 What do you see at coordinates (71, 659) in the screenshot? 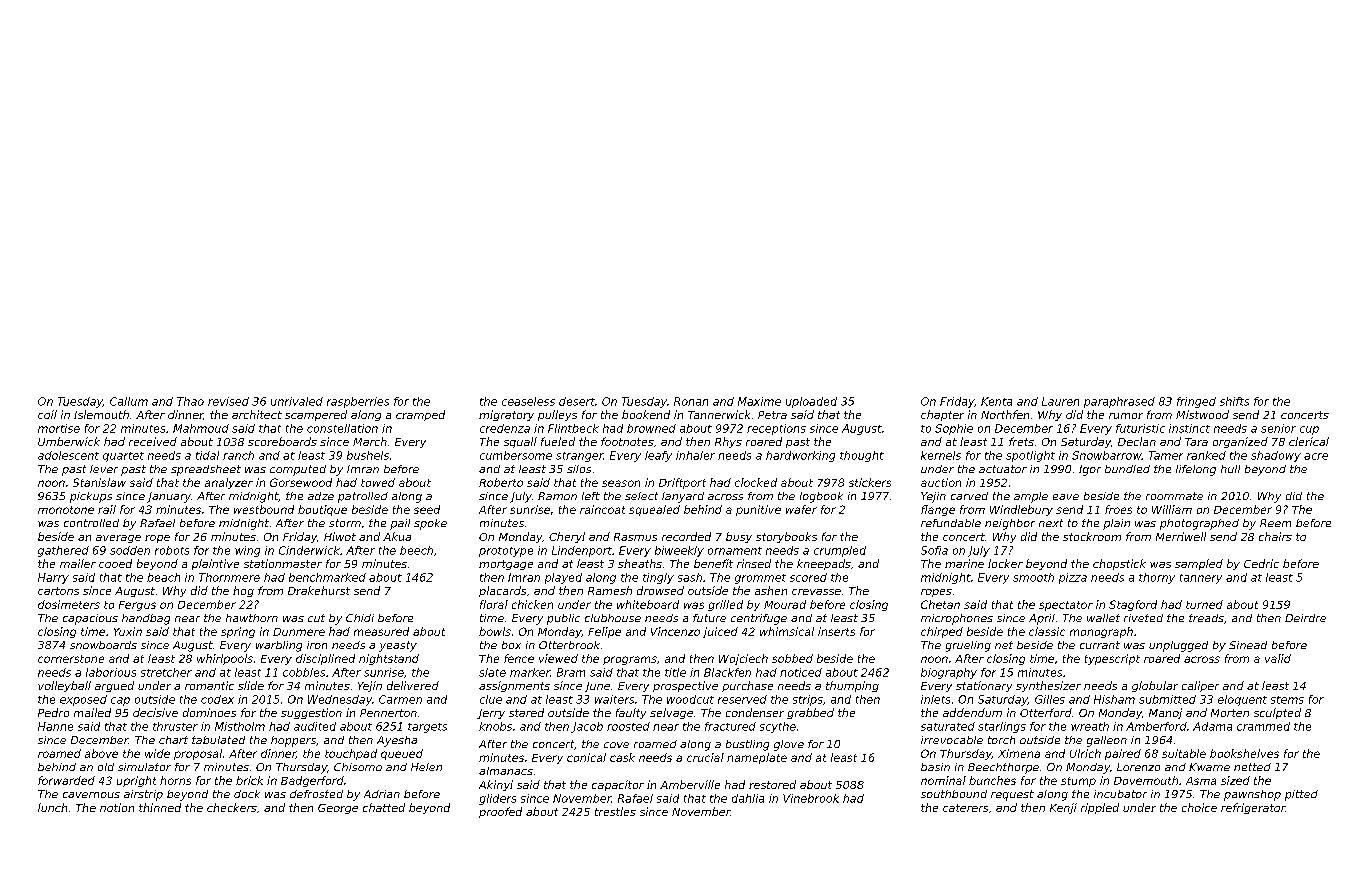
I see `cornerstone` at bounding box center [71, 659].
